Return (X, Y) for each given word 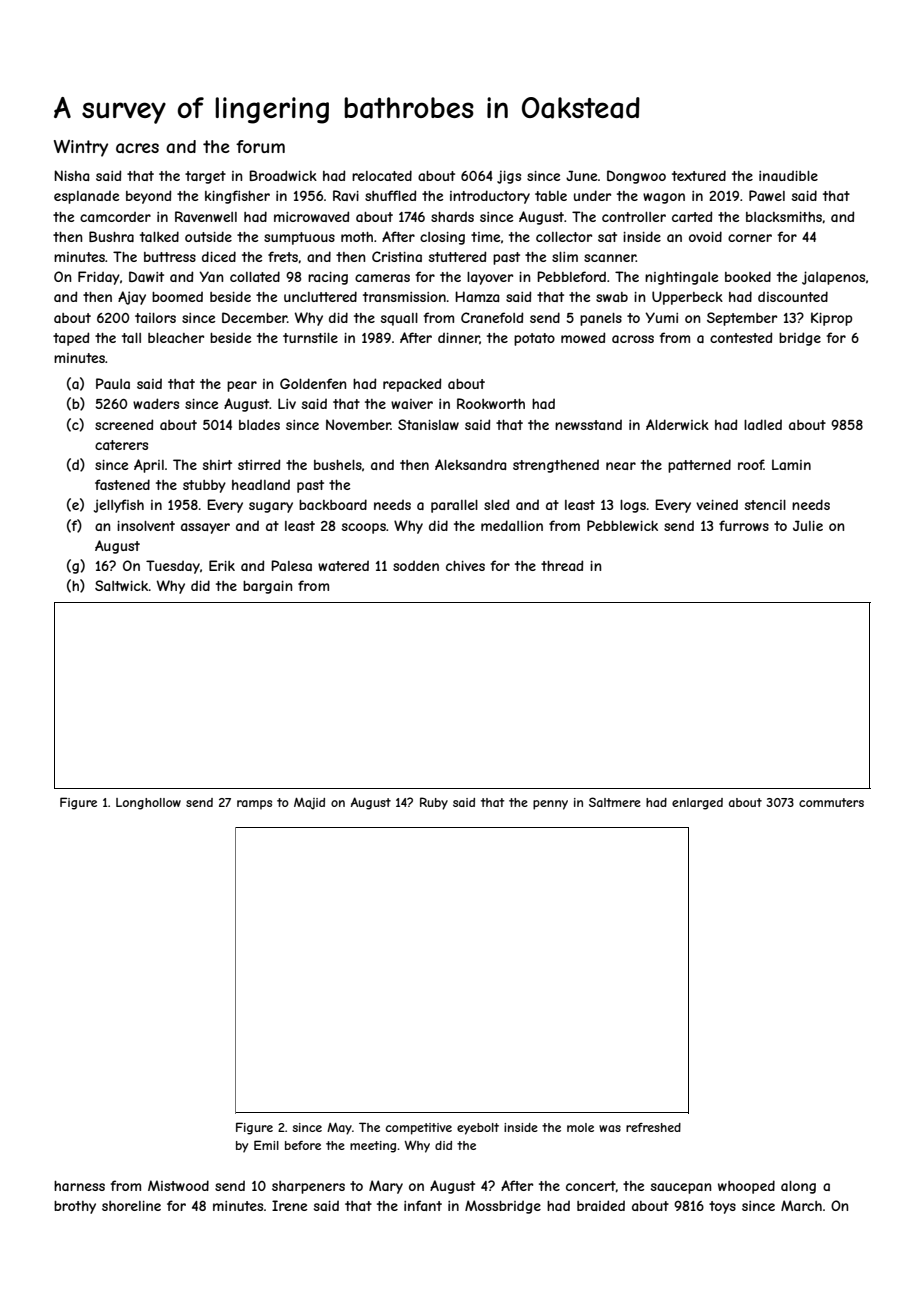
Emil (266, 1145)
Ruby (434, 803)
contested (741, 337)
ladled (763, 424)
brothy (75, 1207)
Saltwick (122, 585)
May (339, 1129)
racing (328, 278)
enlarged (697, 804)
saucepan (681, 1188)
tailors (155, 318)
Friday (99, 278)
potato (534, 339)
